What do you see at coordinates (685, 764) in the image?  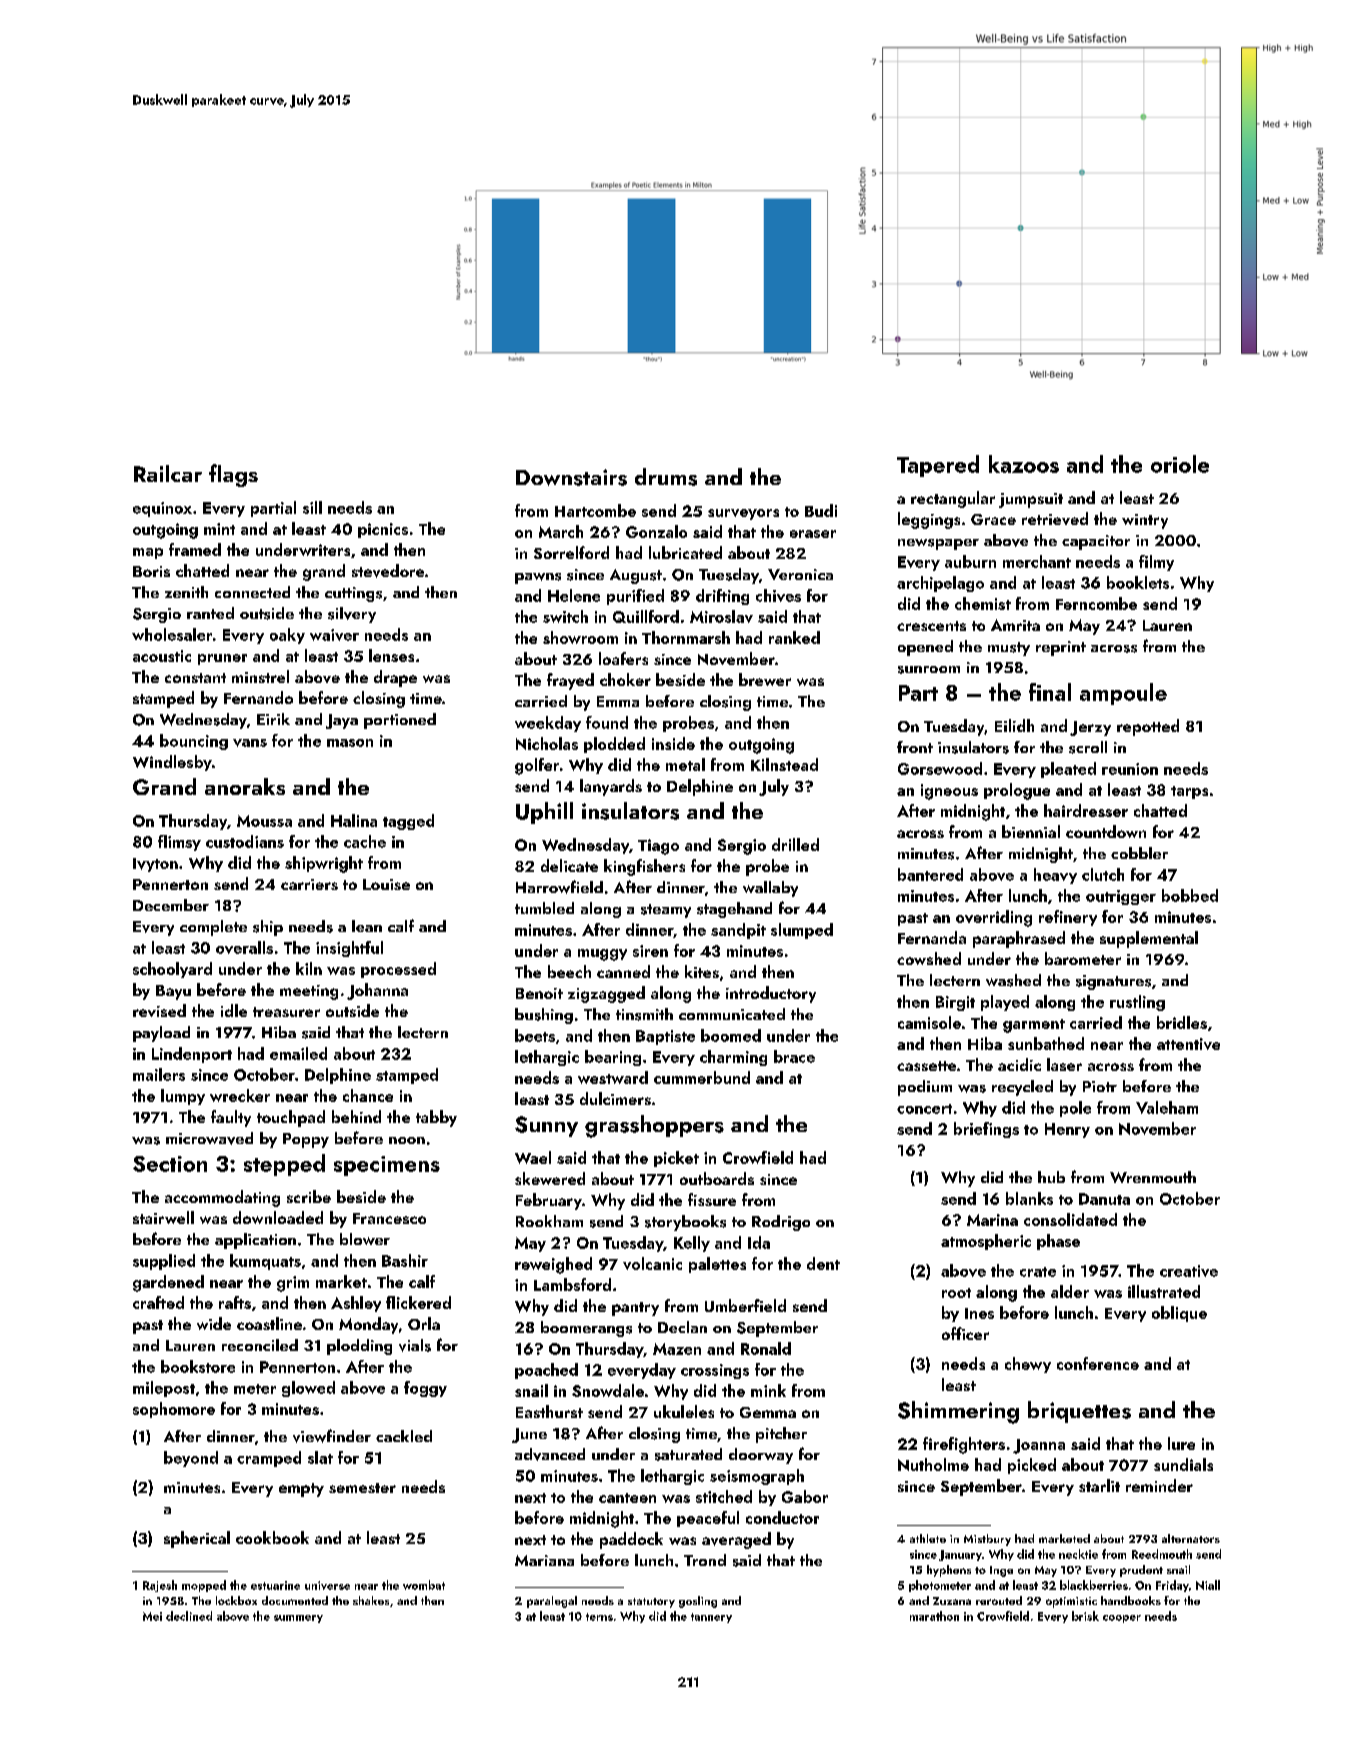 I see `metal` at bounding box center [685, 764].
